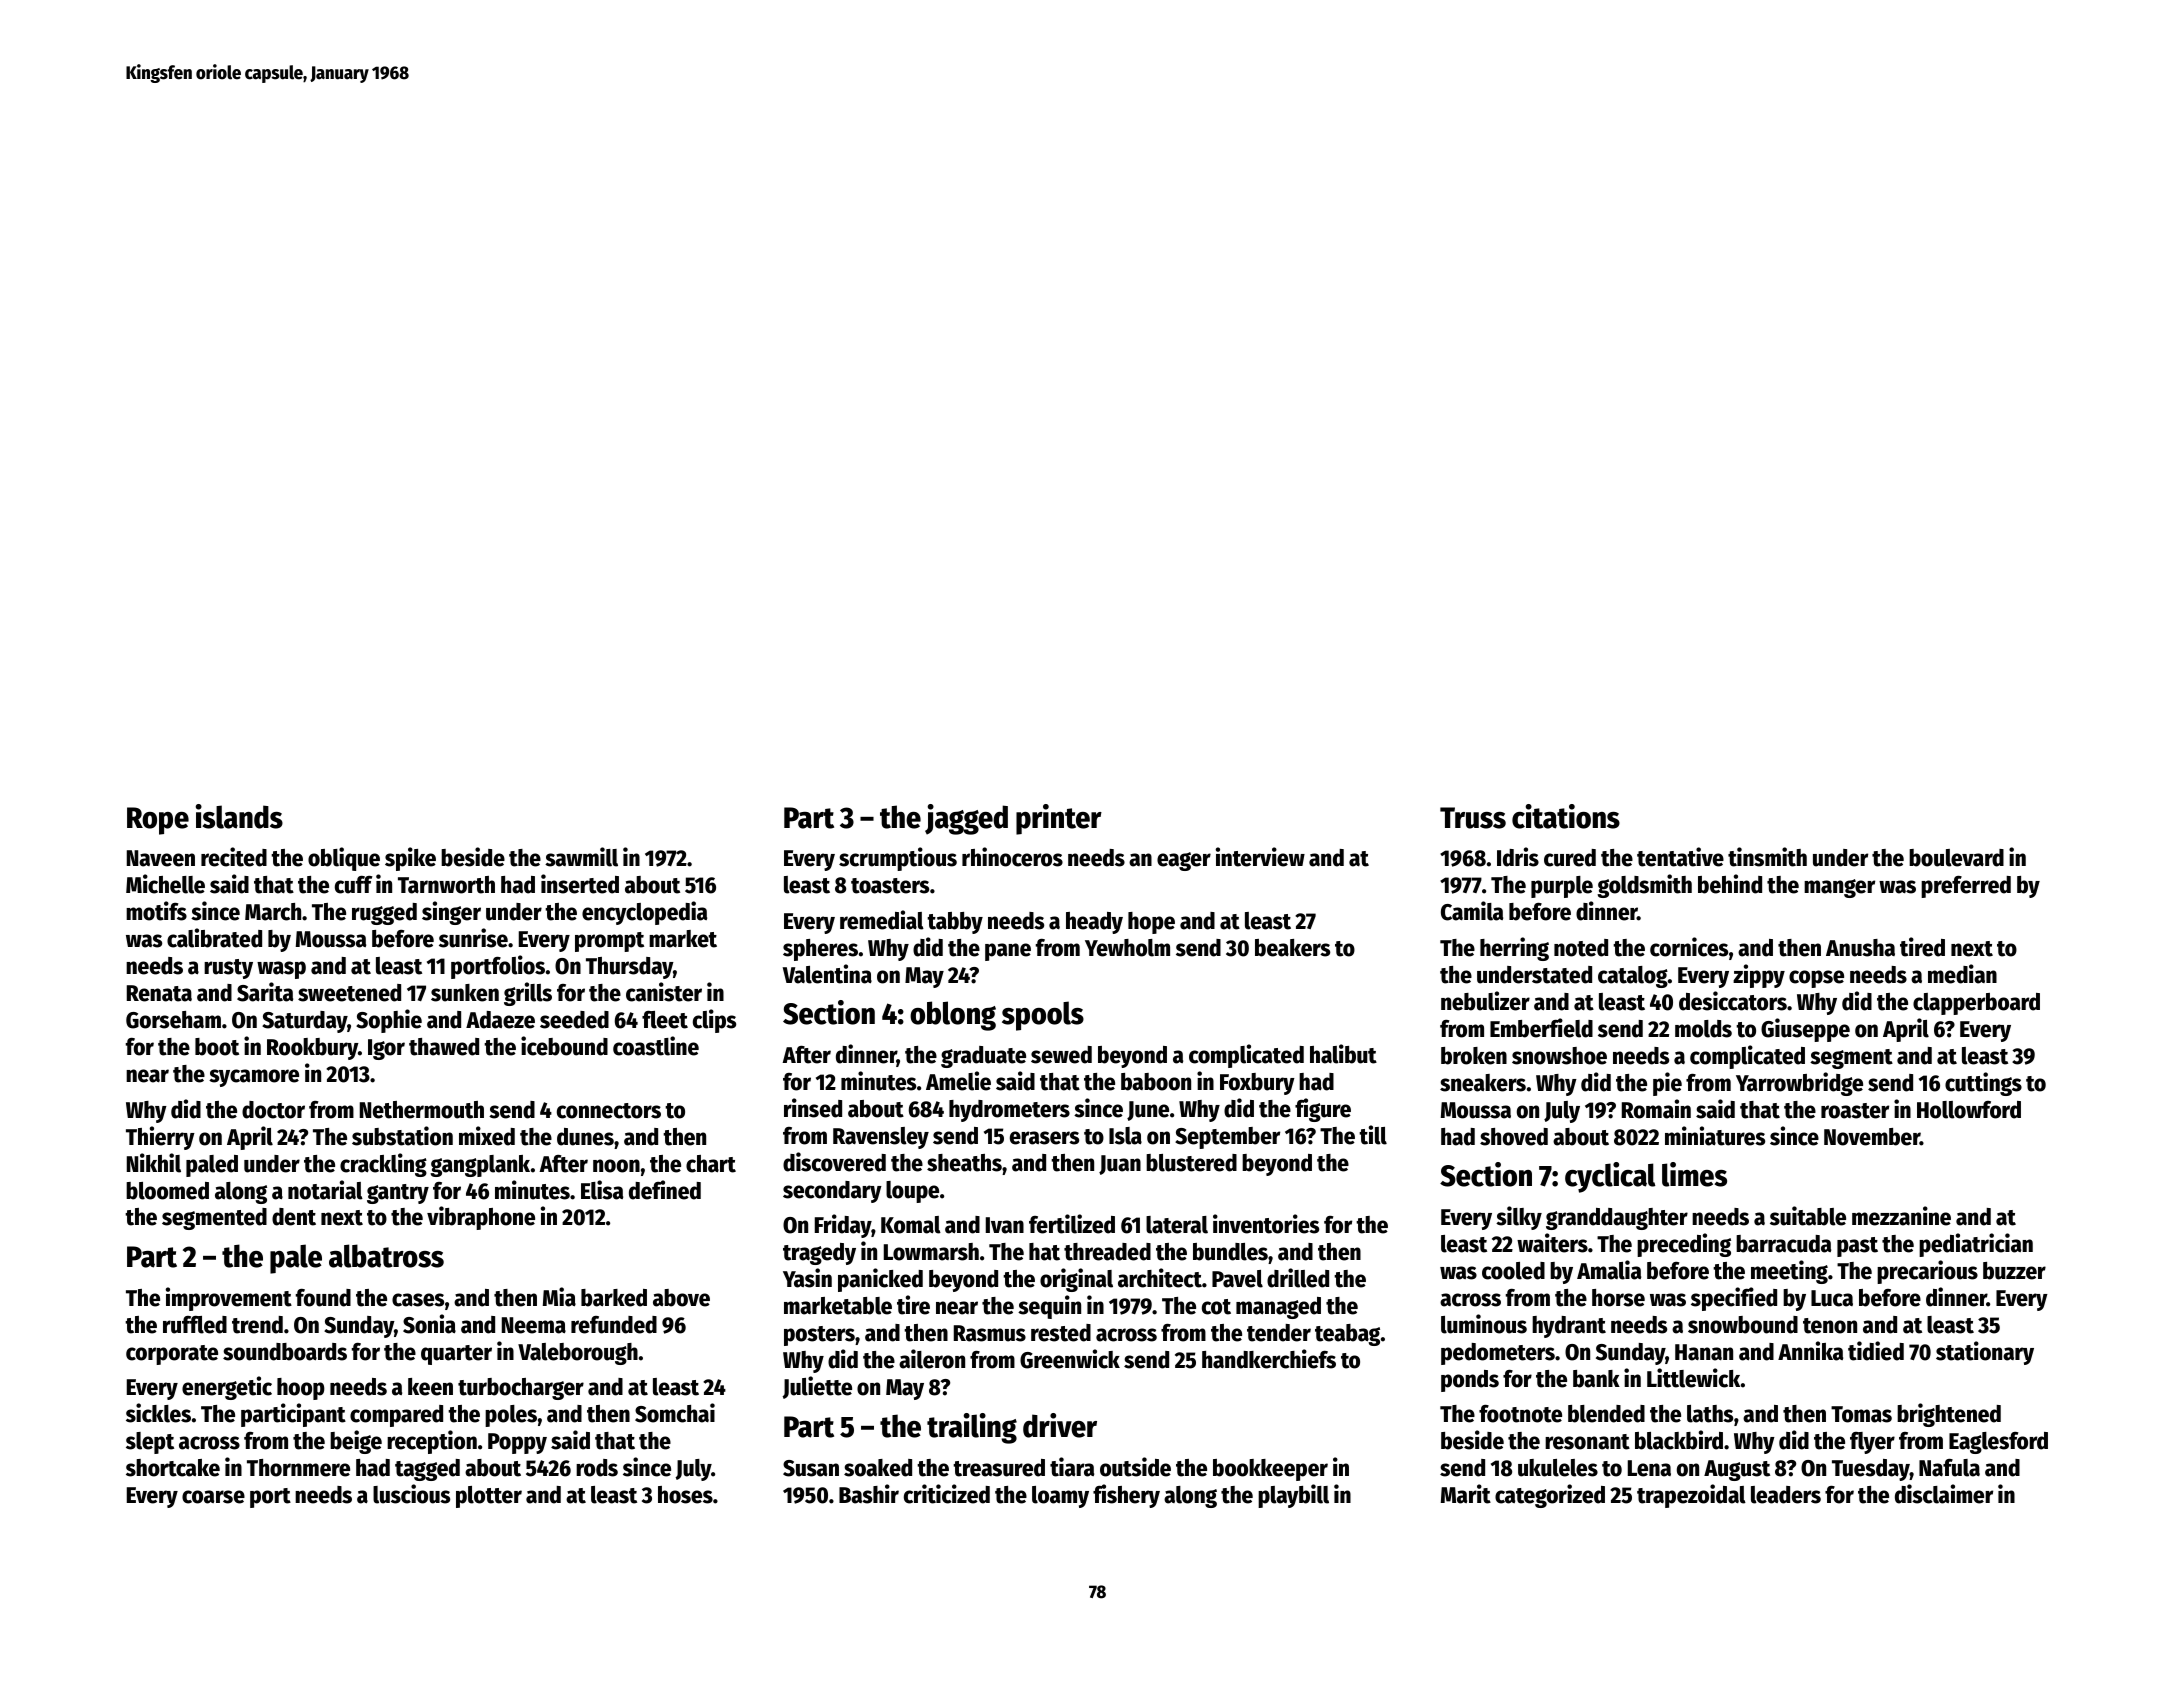 Image resolution: width=2178 pixels, height=1683 pixels. I want to click on driver, so click(1060, 1425).
